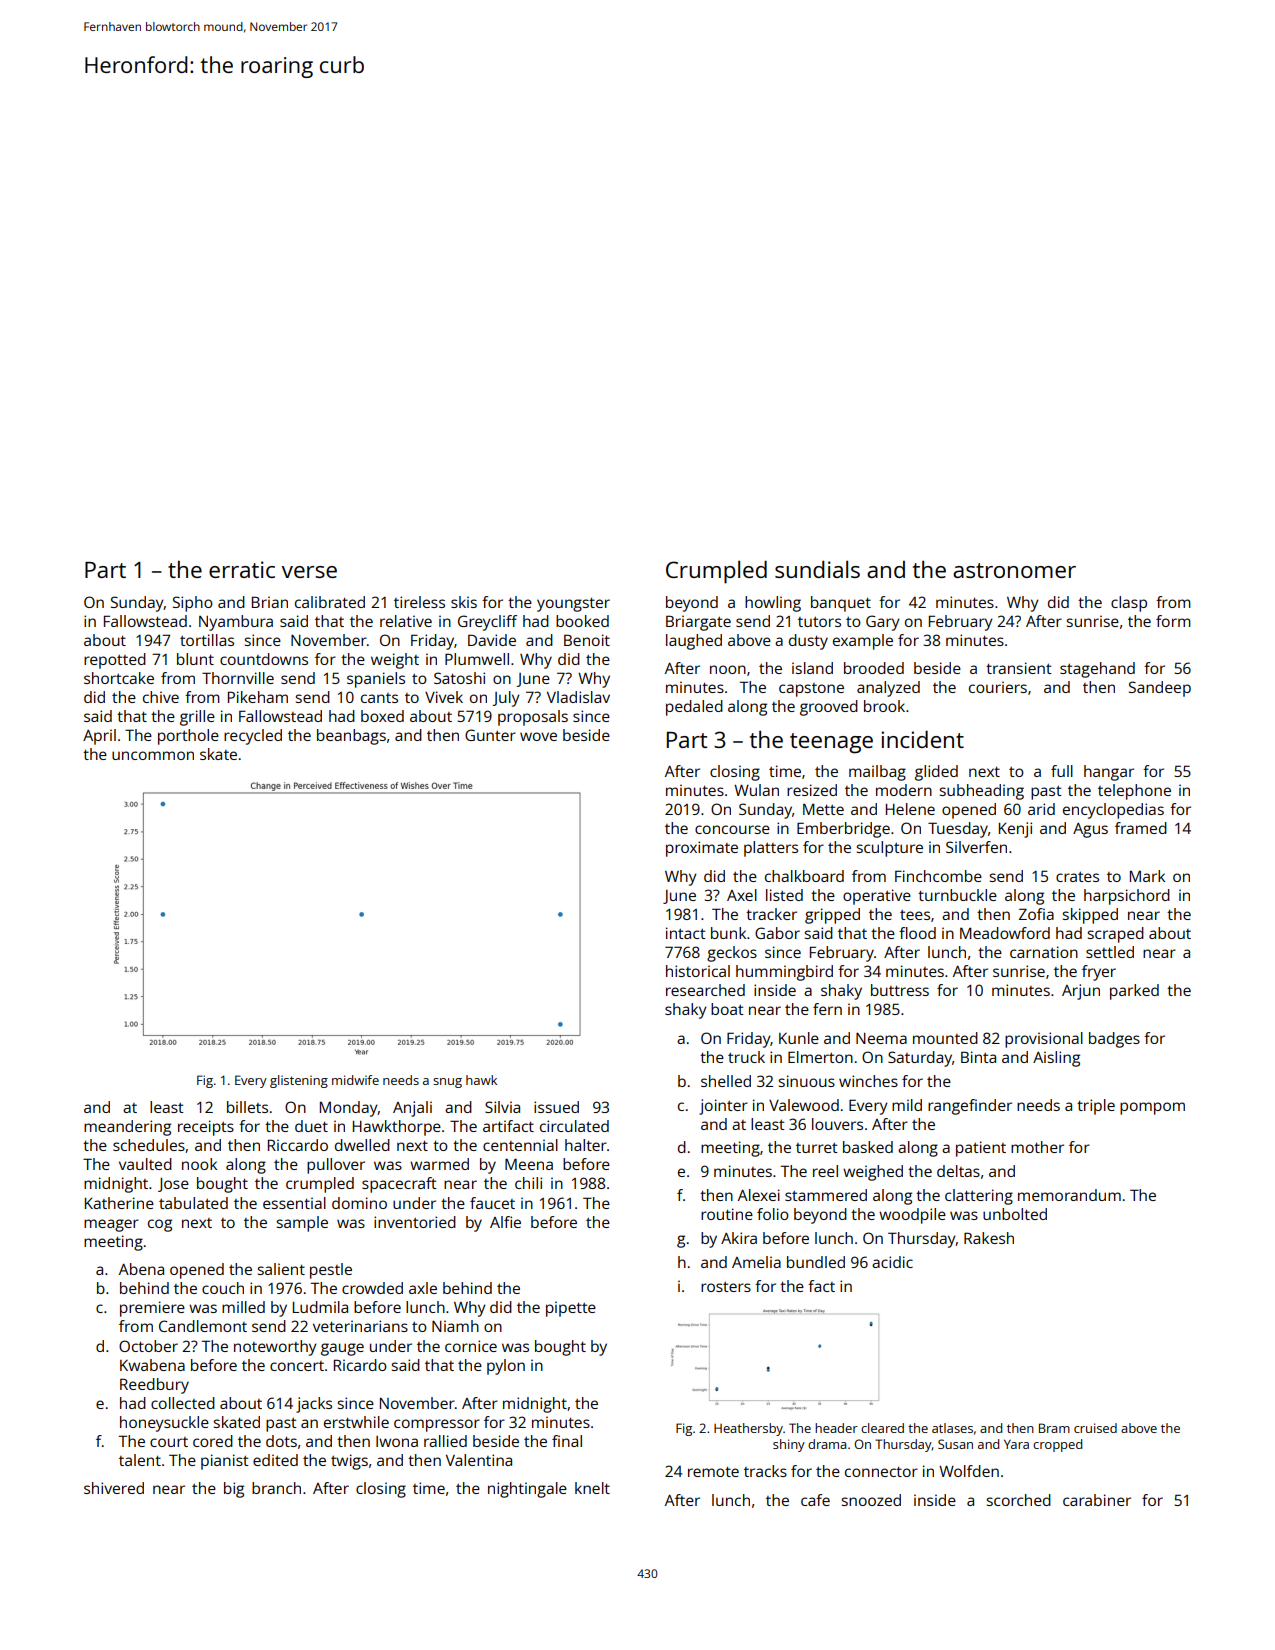 The height and width of the screenshot is (1650, 1275). Describe the element at coordinates (119, 1203) in the screenshot. I see `Katherine` at that location.
